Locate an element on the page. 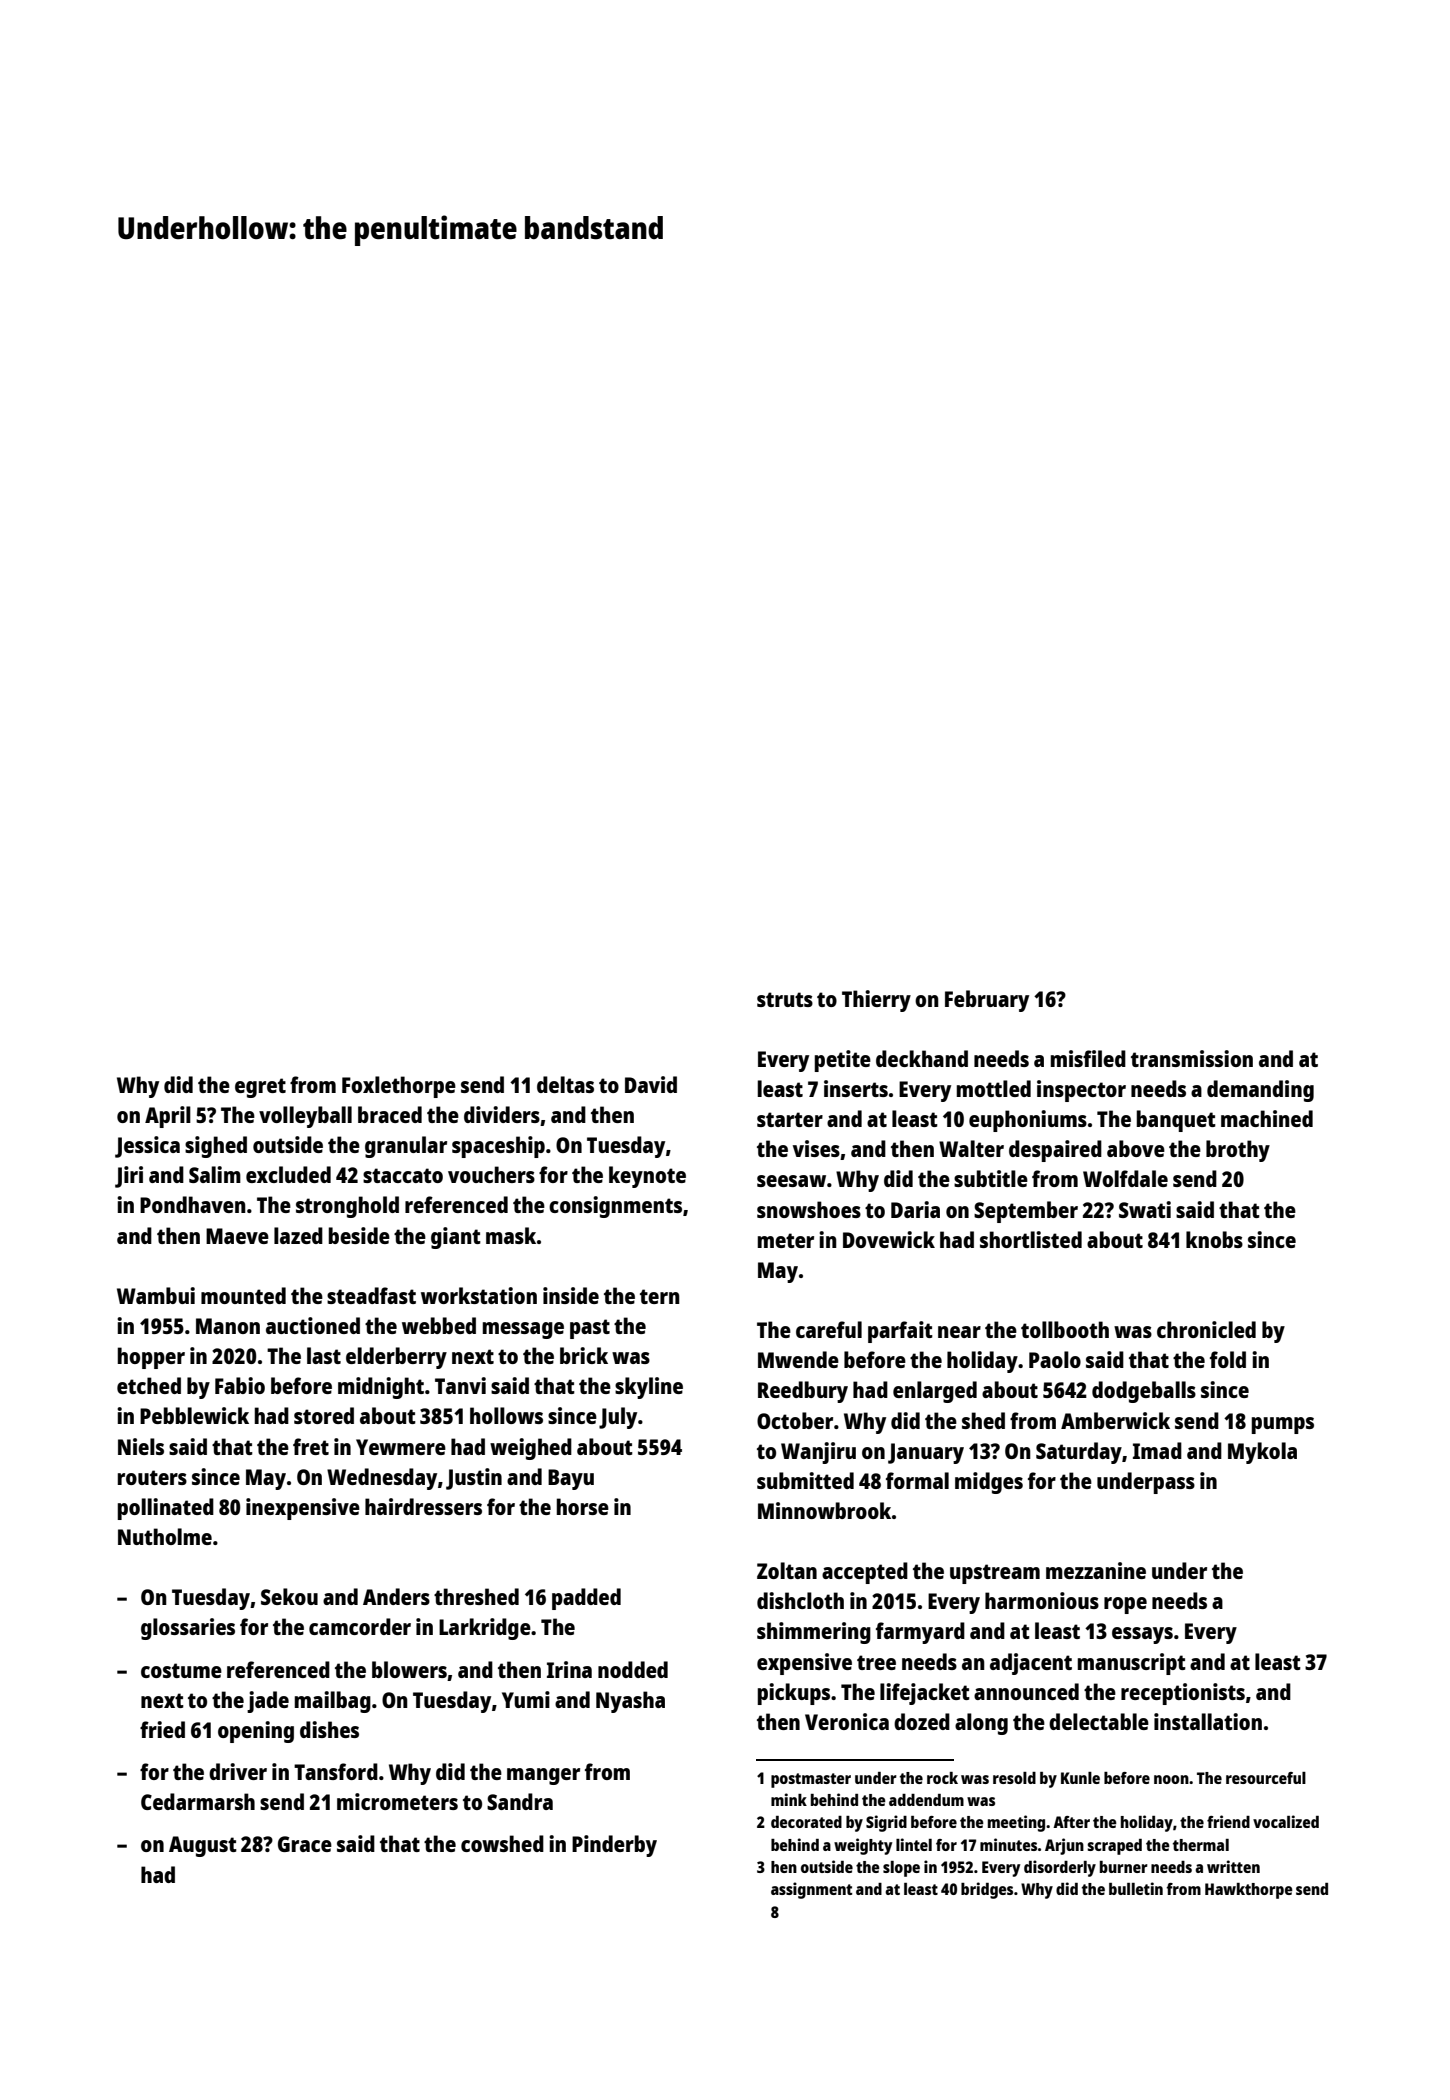 This image has width=1450, height=2100. pumps is located at coordinates (1283, 1425).
